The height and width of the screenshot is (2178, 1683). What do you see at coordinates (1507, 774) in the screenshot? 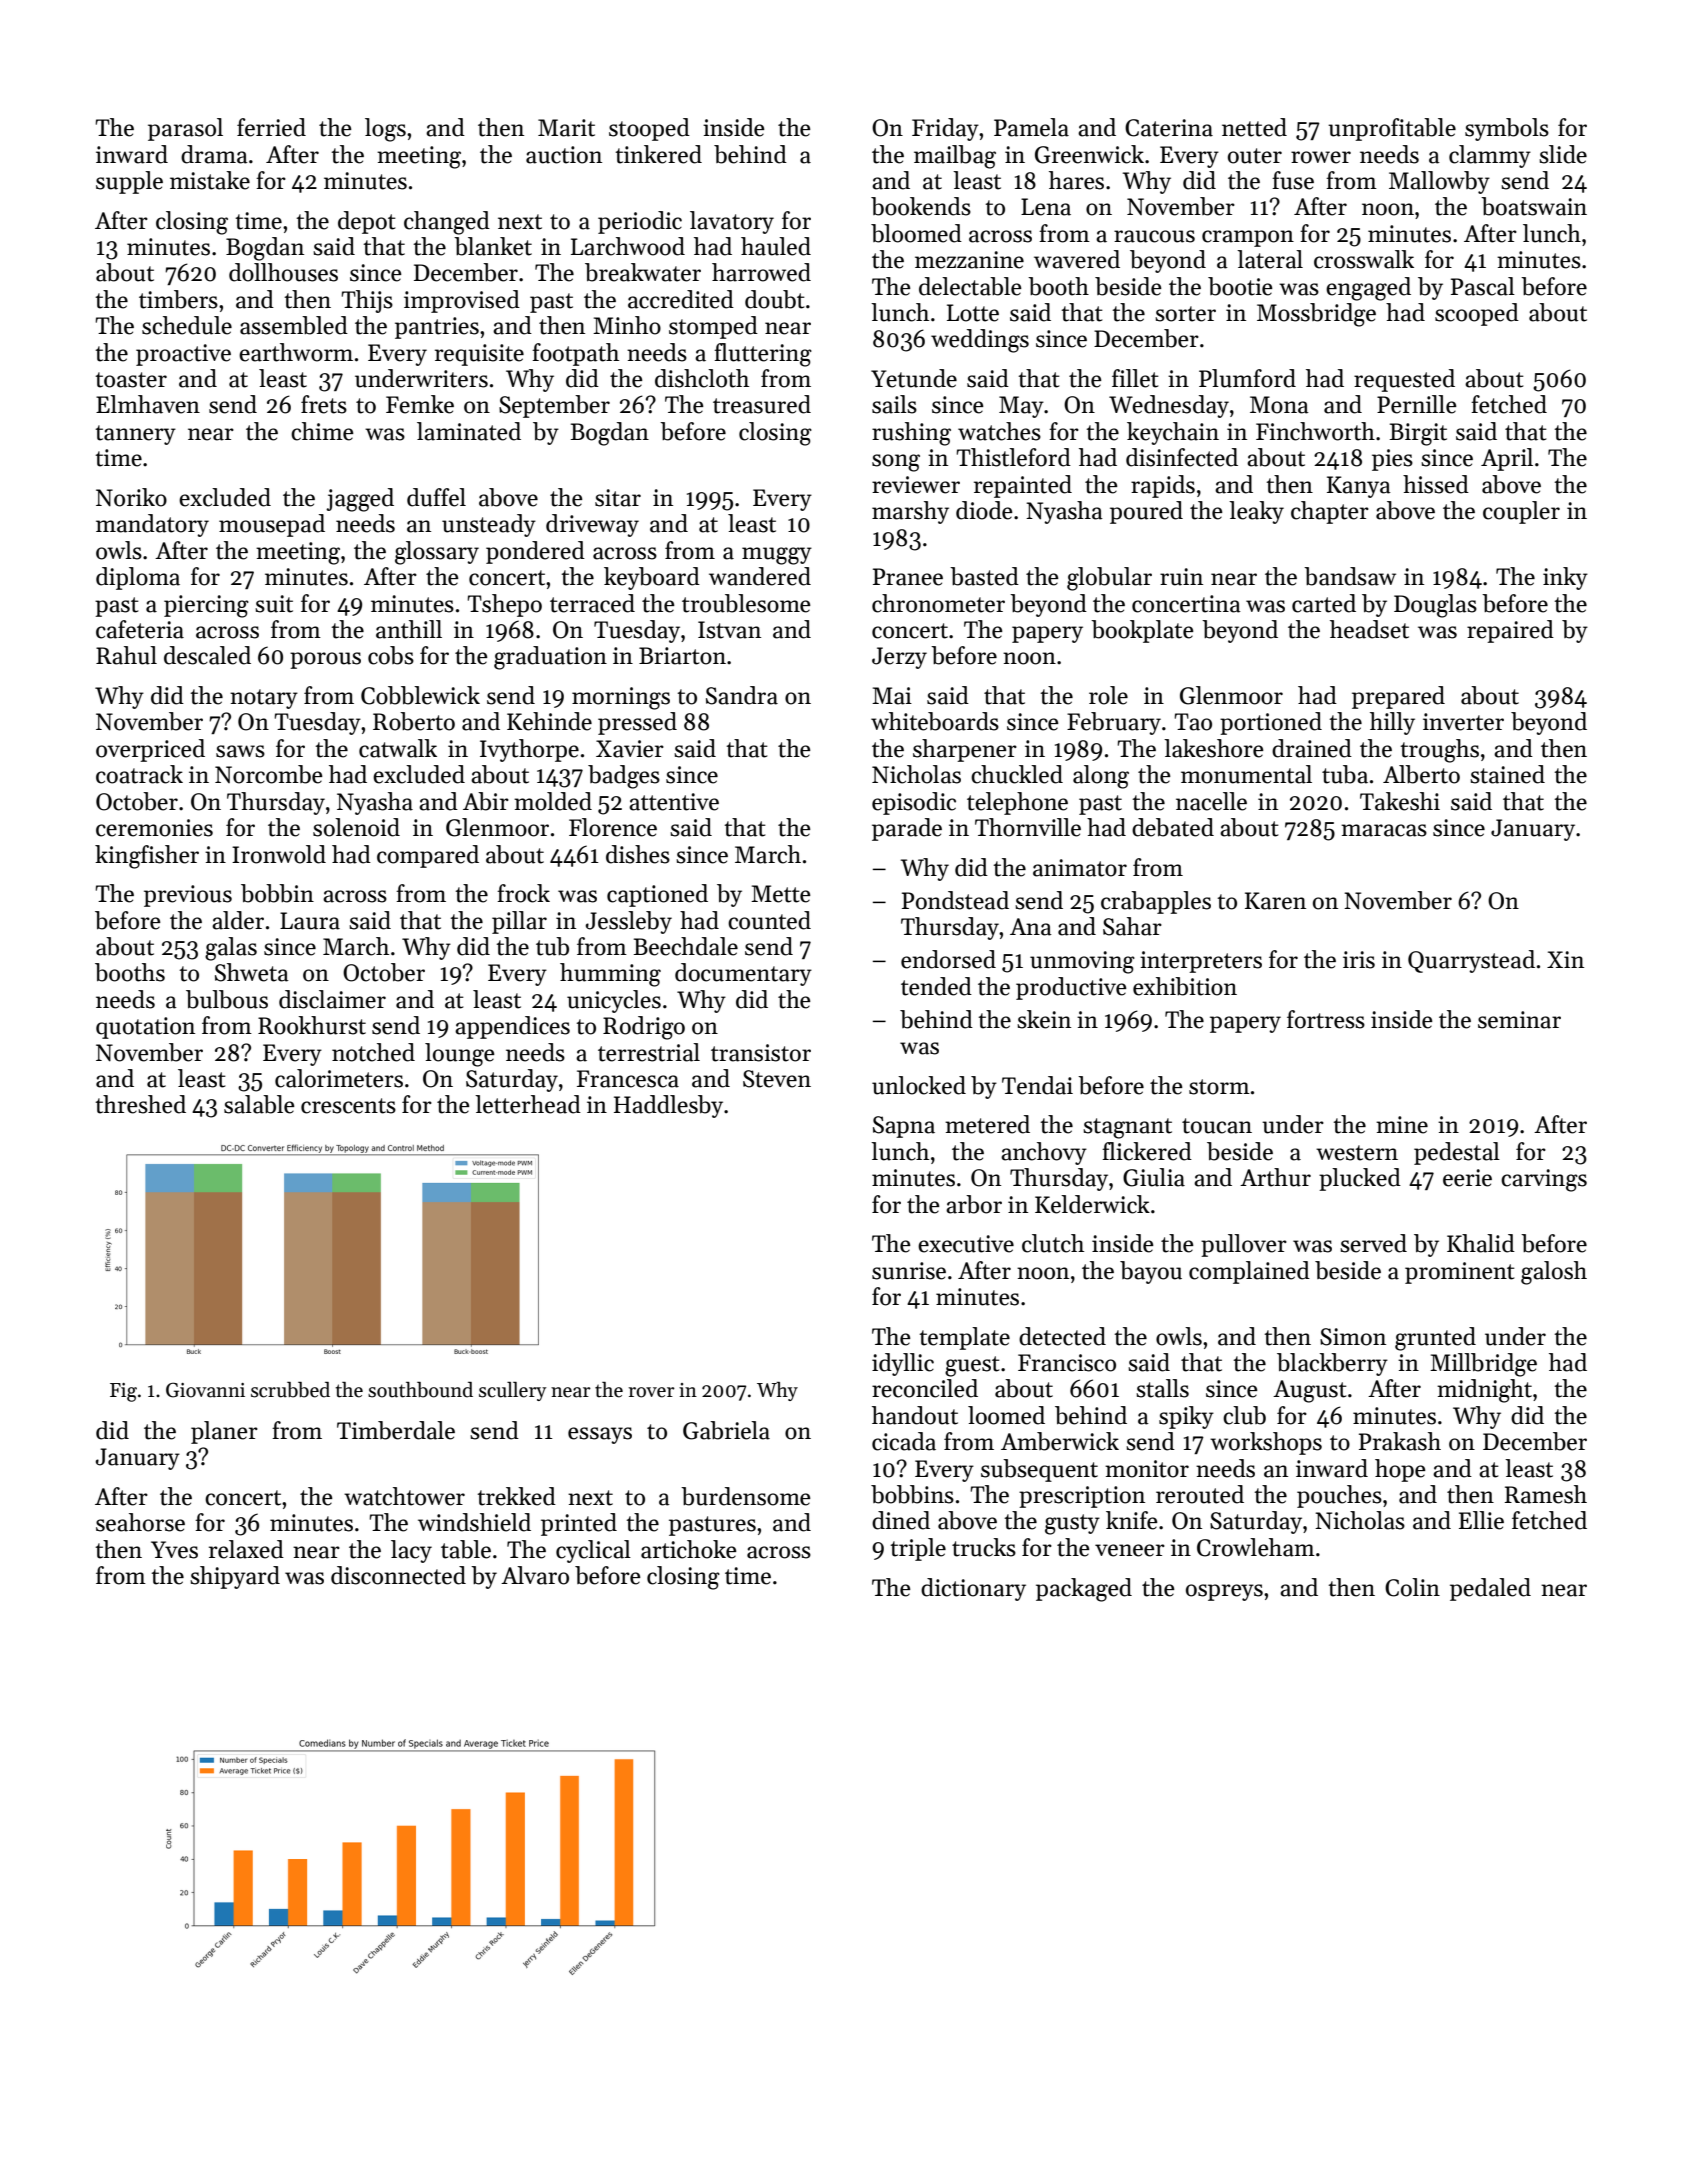
I see `stained` at bounding box center [1507, 774].
